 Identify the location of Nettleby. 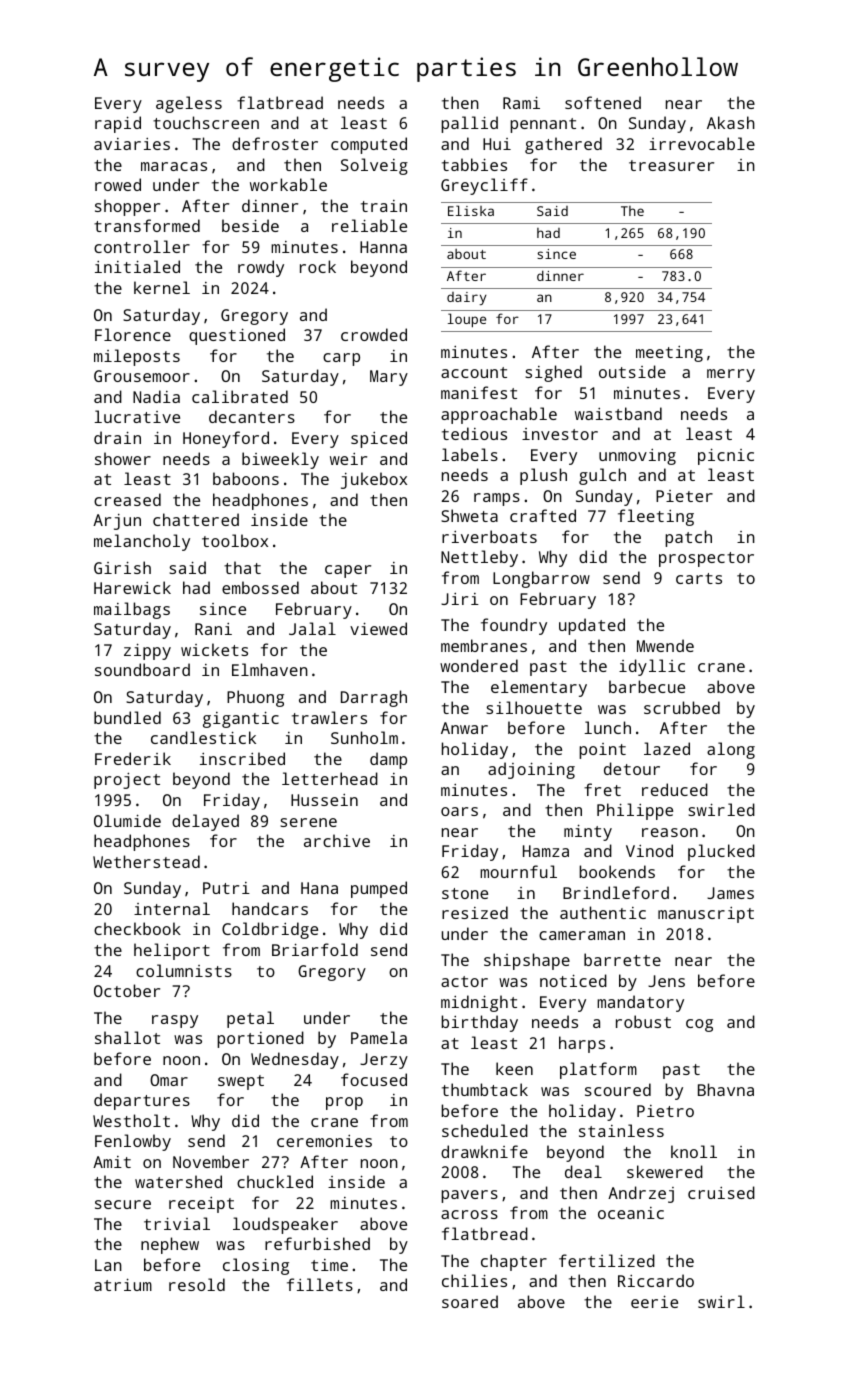
(479, 558).
